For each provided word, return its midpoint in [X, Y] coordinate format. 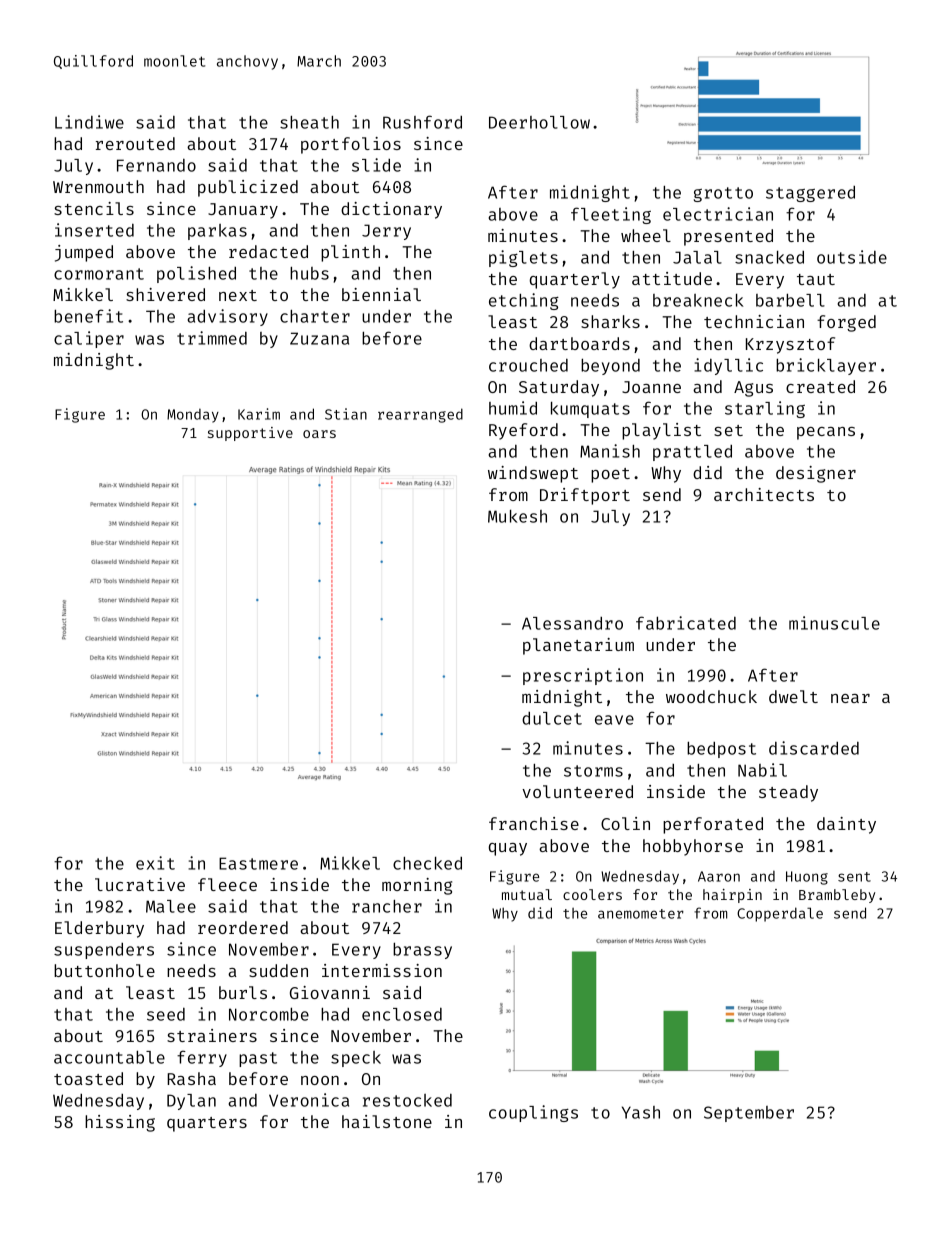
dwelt [793, 696]
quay [508, 849]
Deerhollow [539, 122]
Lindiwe [89, 122]
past [258, 1059]
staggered [810, 194]
